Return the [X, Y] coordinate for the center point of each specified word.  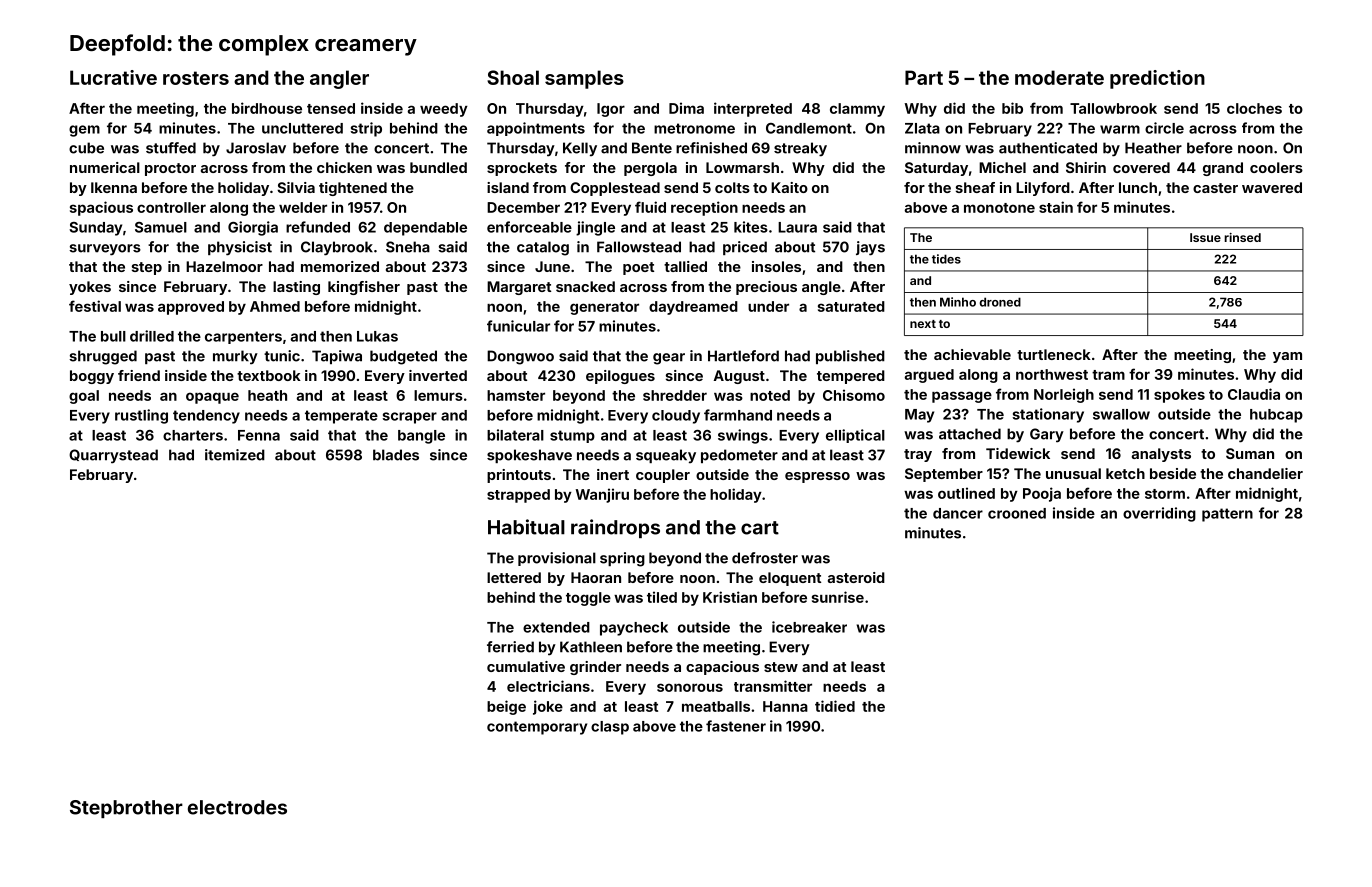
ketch [1125, 473]
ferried [510, 647]
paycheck [634, 629]
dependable [425, 229]
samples [584, 79]
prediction [1157, 79]
